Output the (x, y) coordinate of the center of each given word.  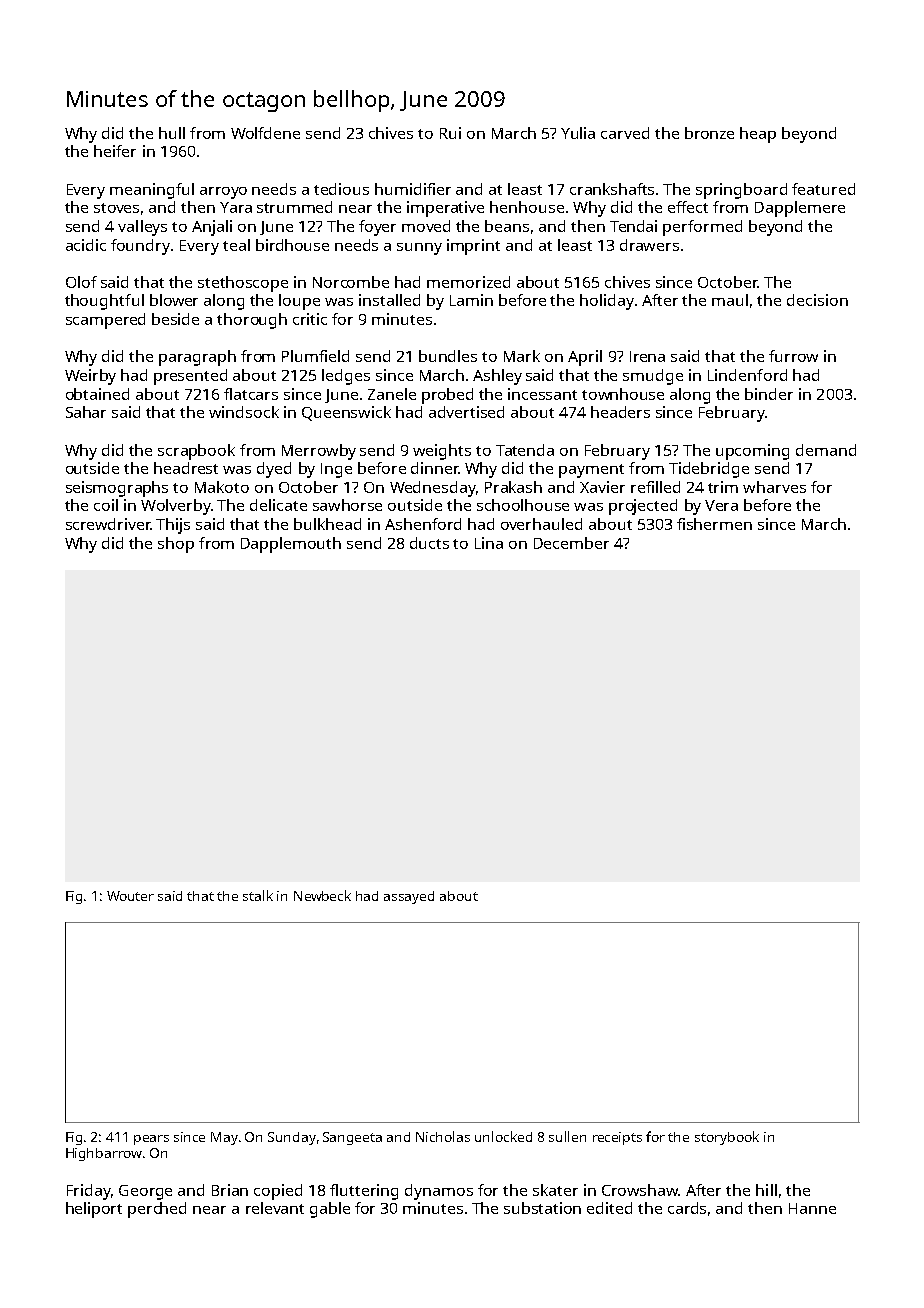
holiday (607, 302)
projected (643, 507)
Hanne (812, 1208)
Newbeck (322, 895)
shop (176, 545)
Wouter (130, 896)
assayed (409, 897)
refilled (655, 487)
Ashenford (423, 524)
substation (542, 1208)
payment (591, 471)
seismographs (117, 489)
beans (507, 226)
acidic (86, 245)
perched (157, 1210)
